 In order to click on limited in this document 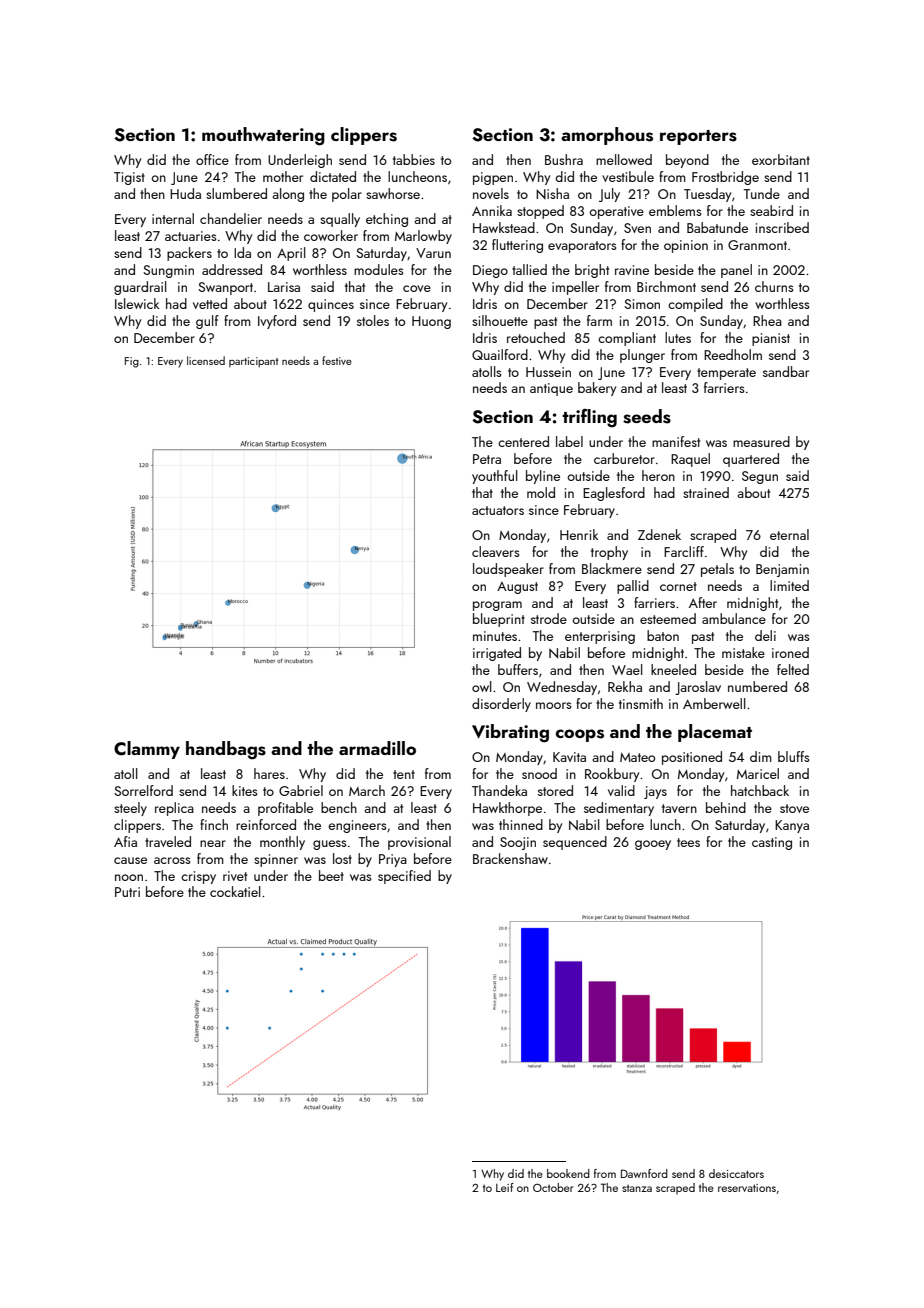, I will do `click(789, 585)`.
